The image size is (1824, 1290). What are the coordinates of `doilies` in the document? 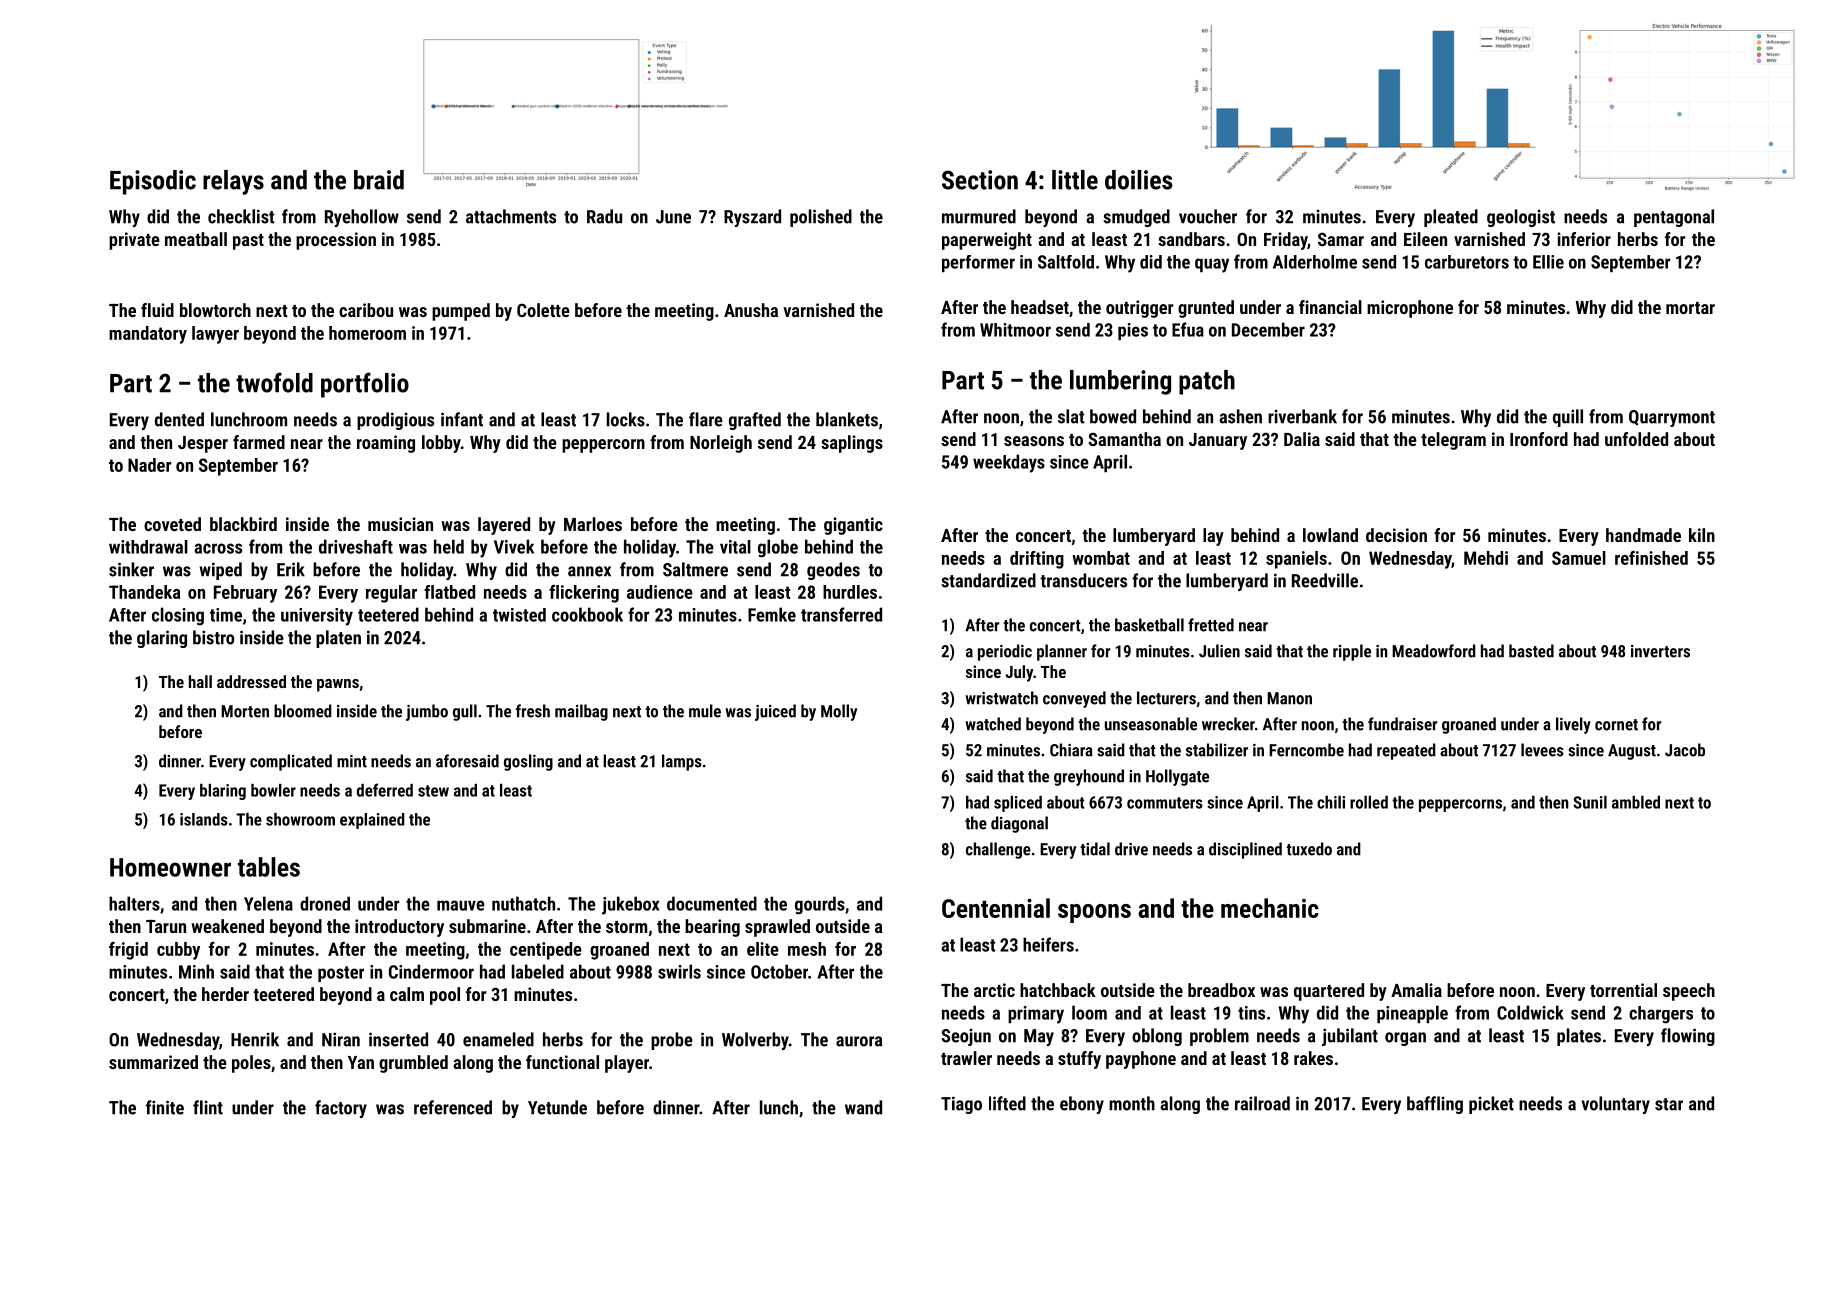 It's located at (1139, 180).
